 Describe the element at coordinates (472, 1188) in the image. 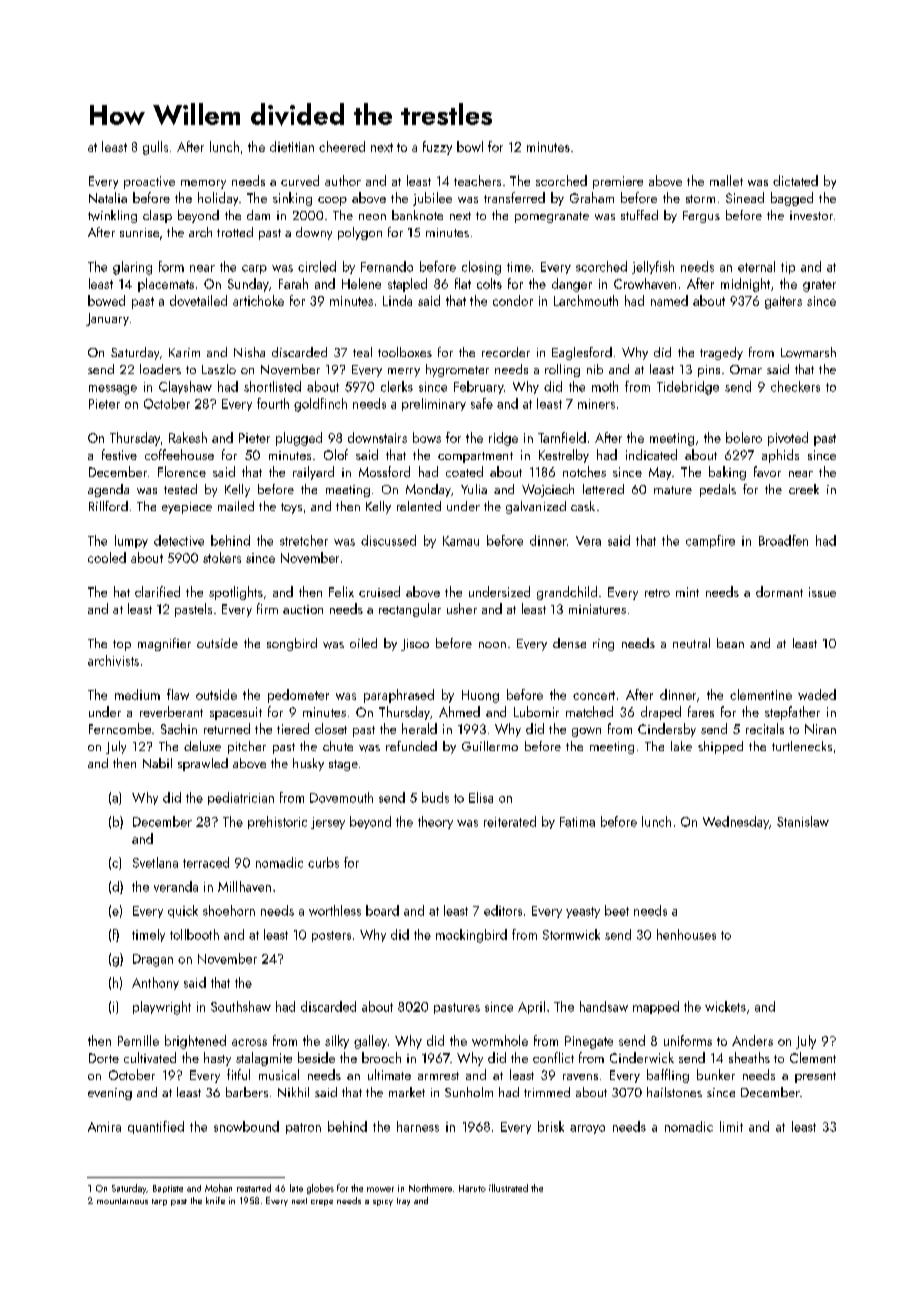

I see `Haruto` at that location.
